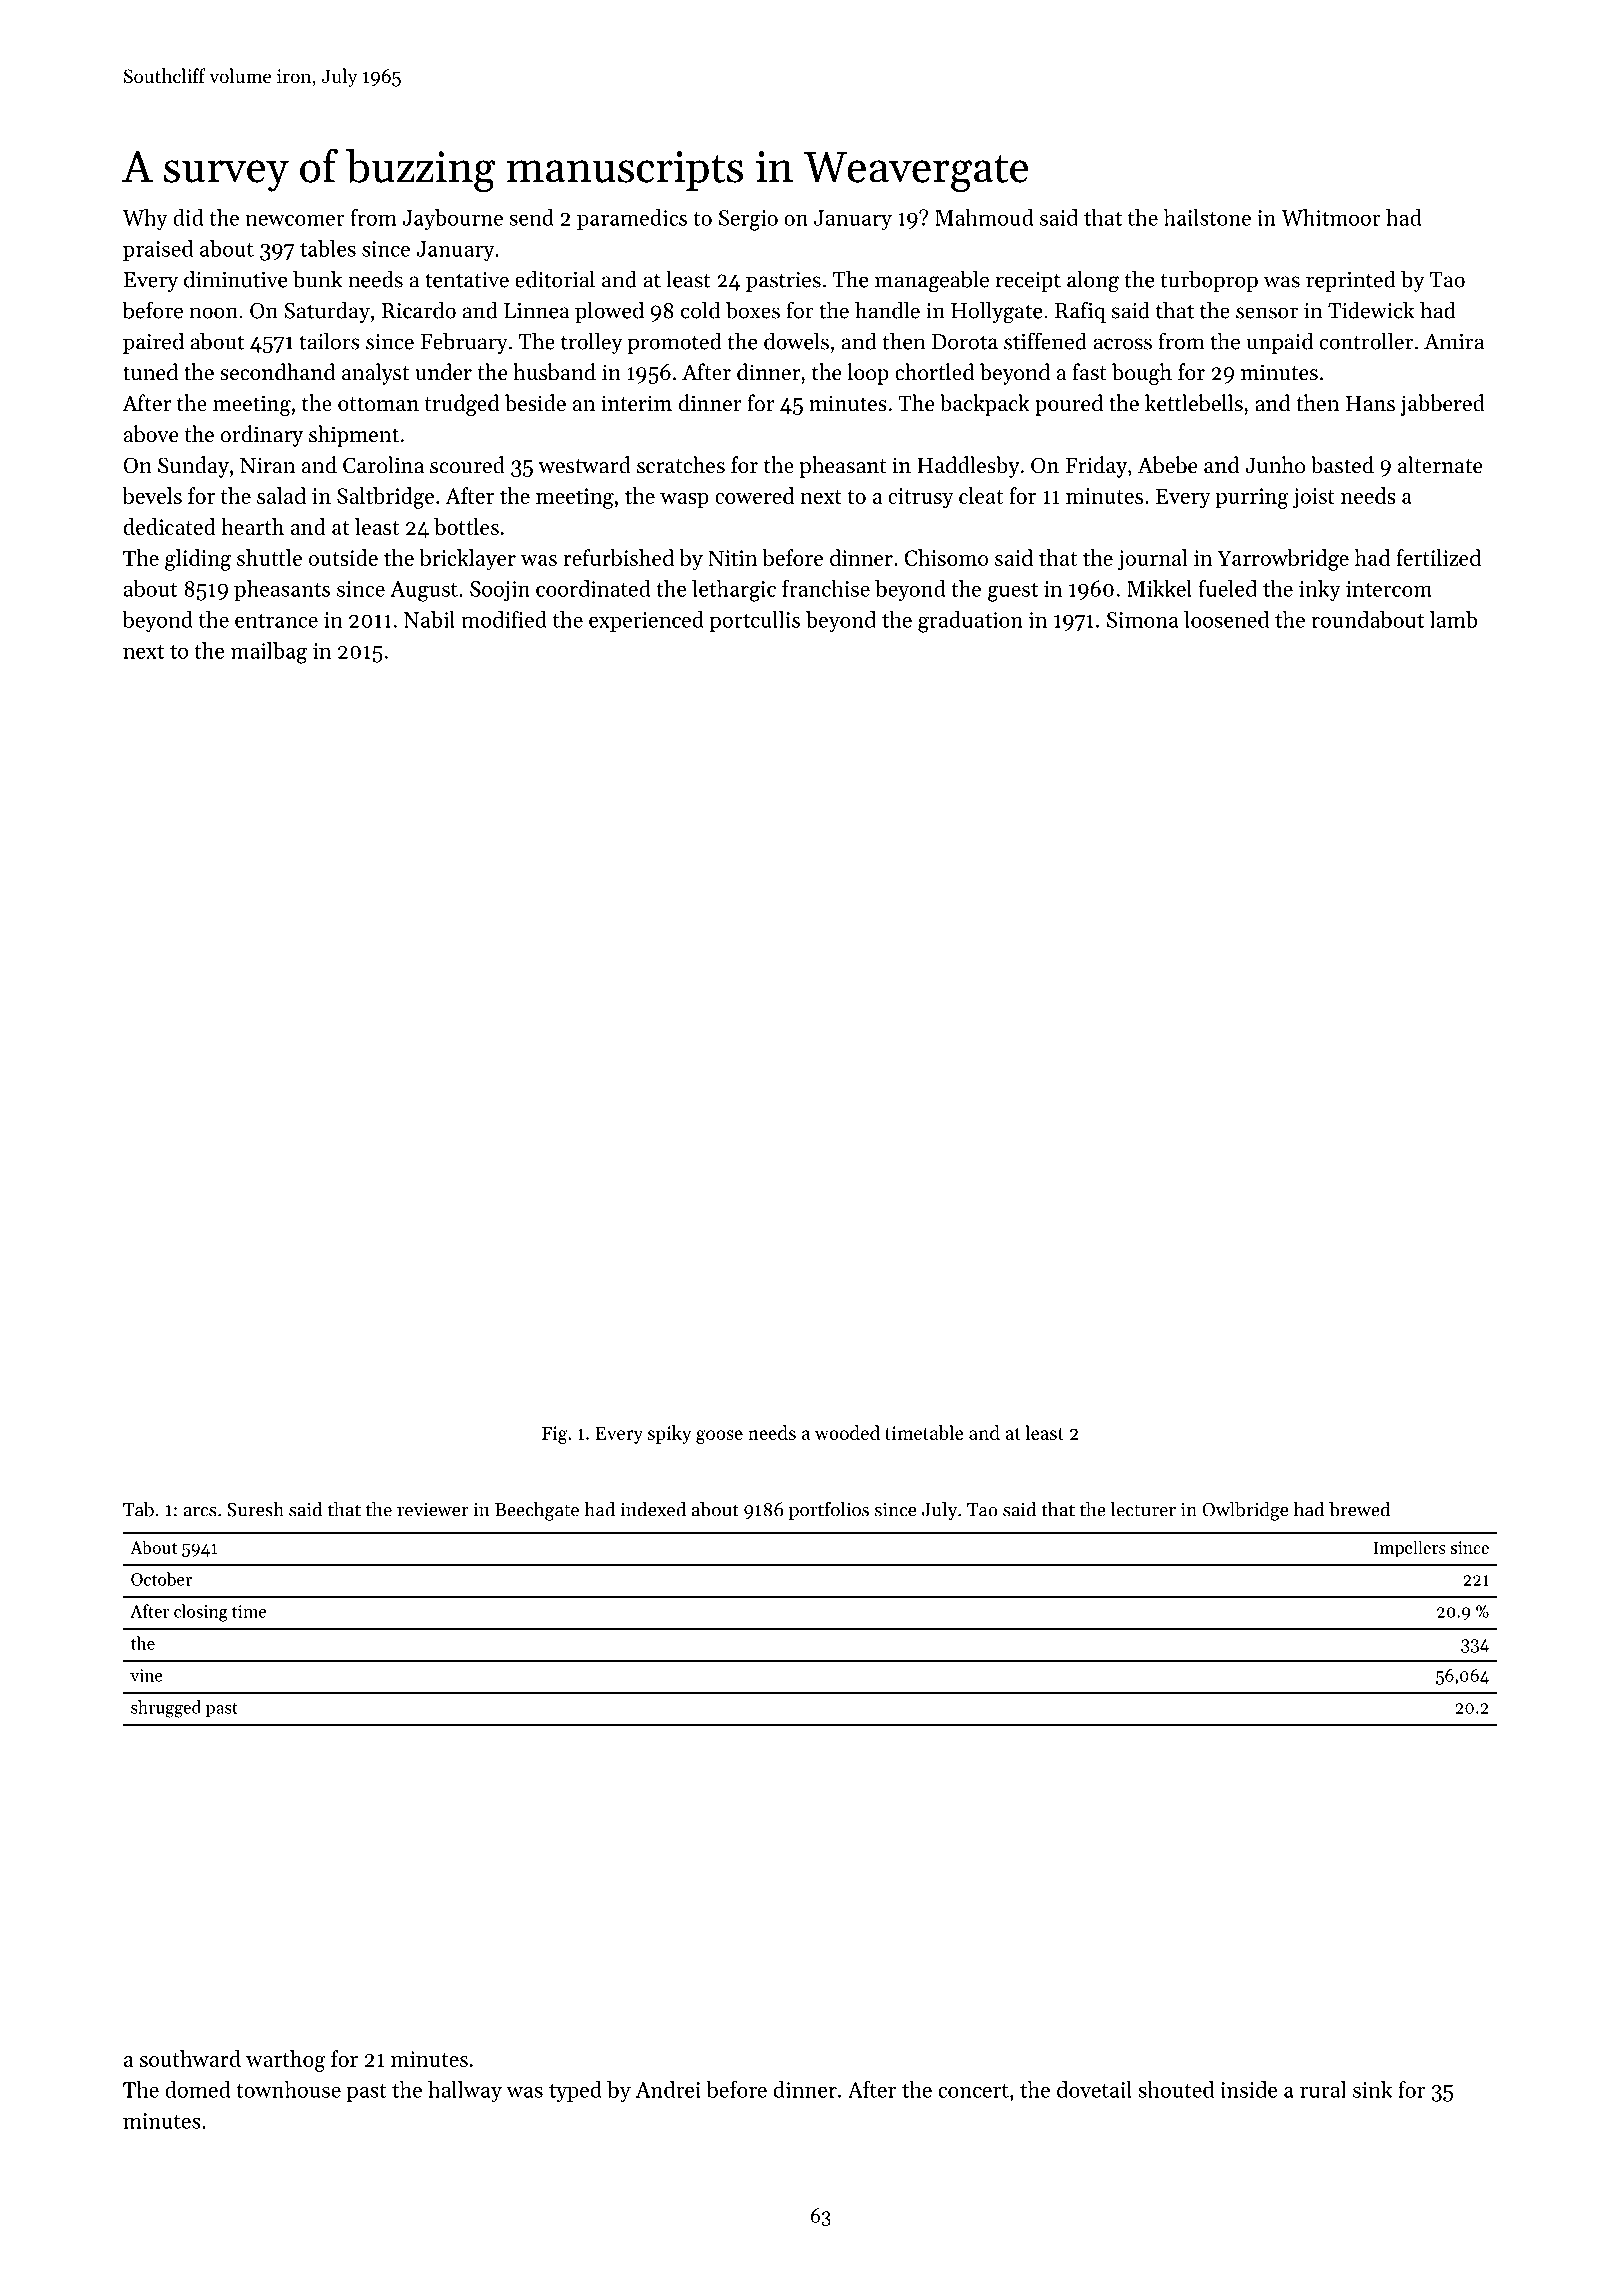 This page has width=1620, height=2292. Describe the element at coordinates (199, 1512) in the page. I see `arcs` at that location.
